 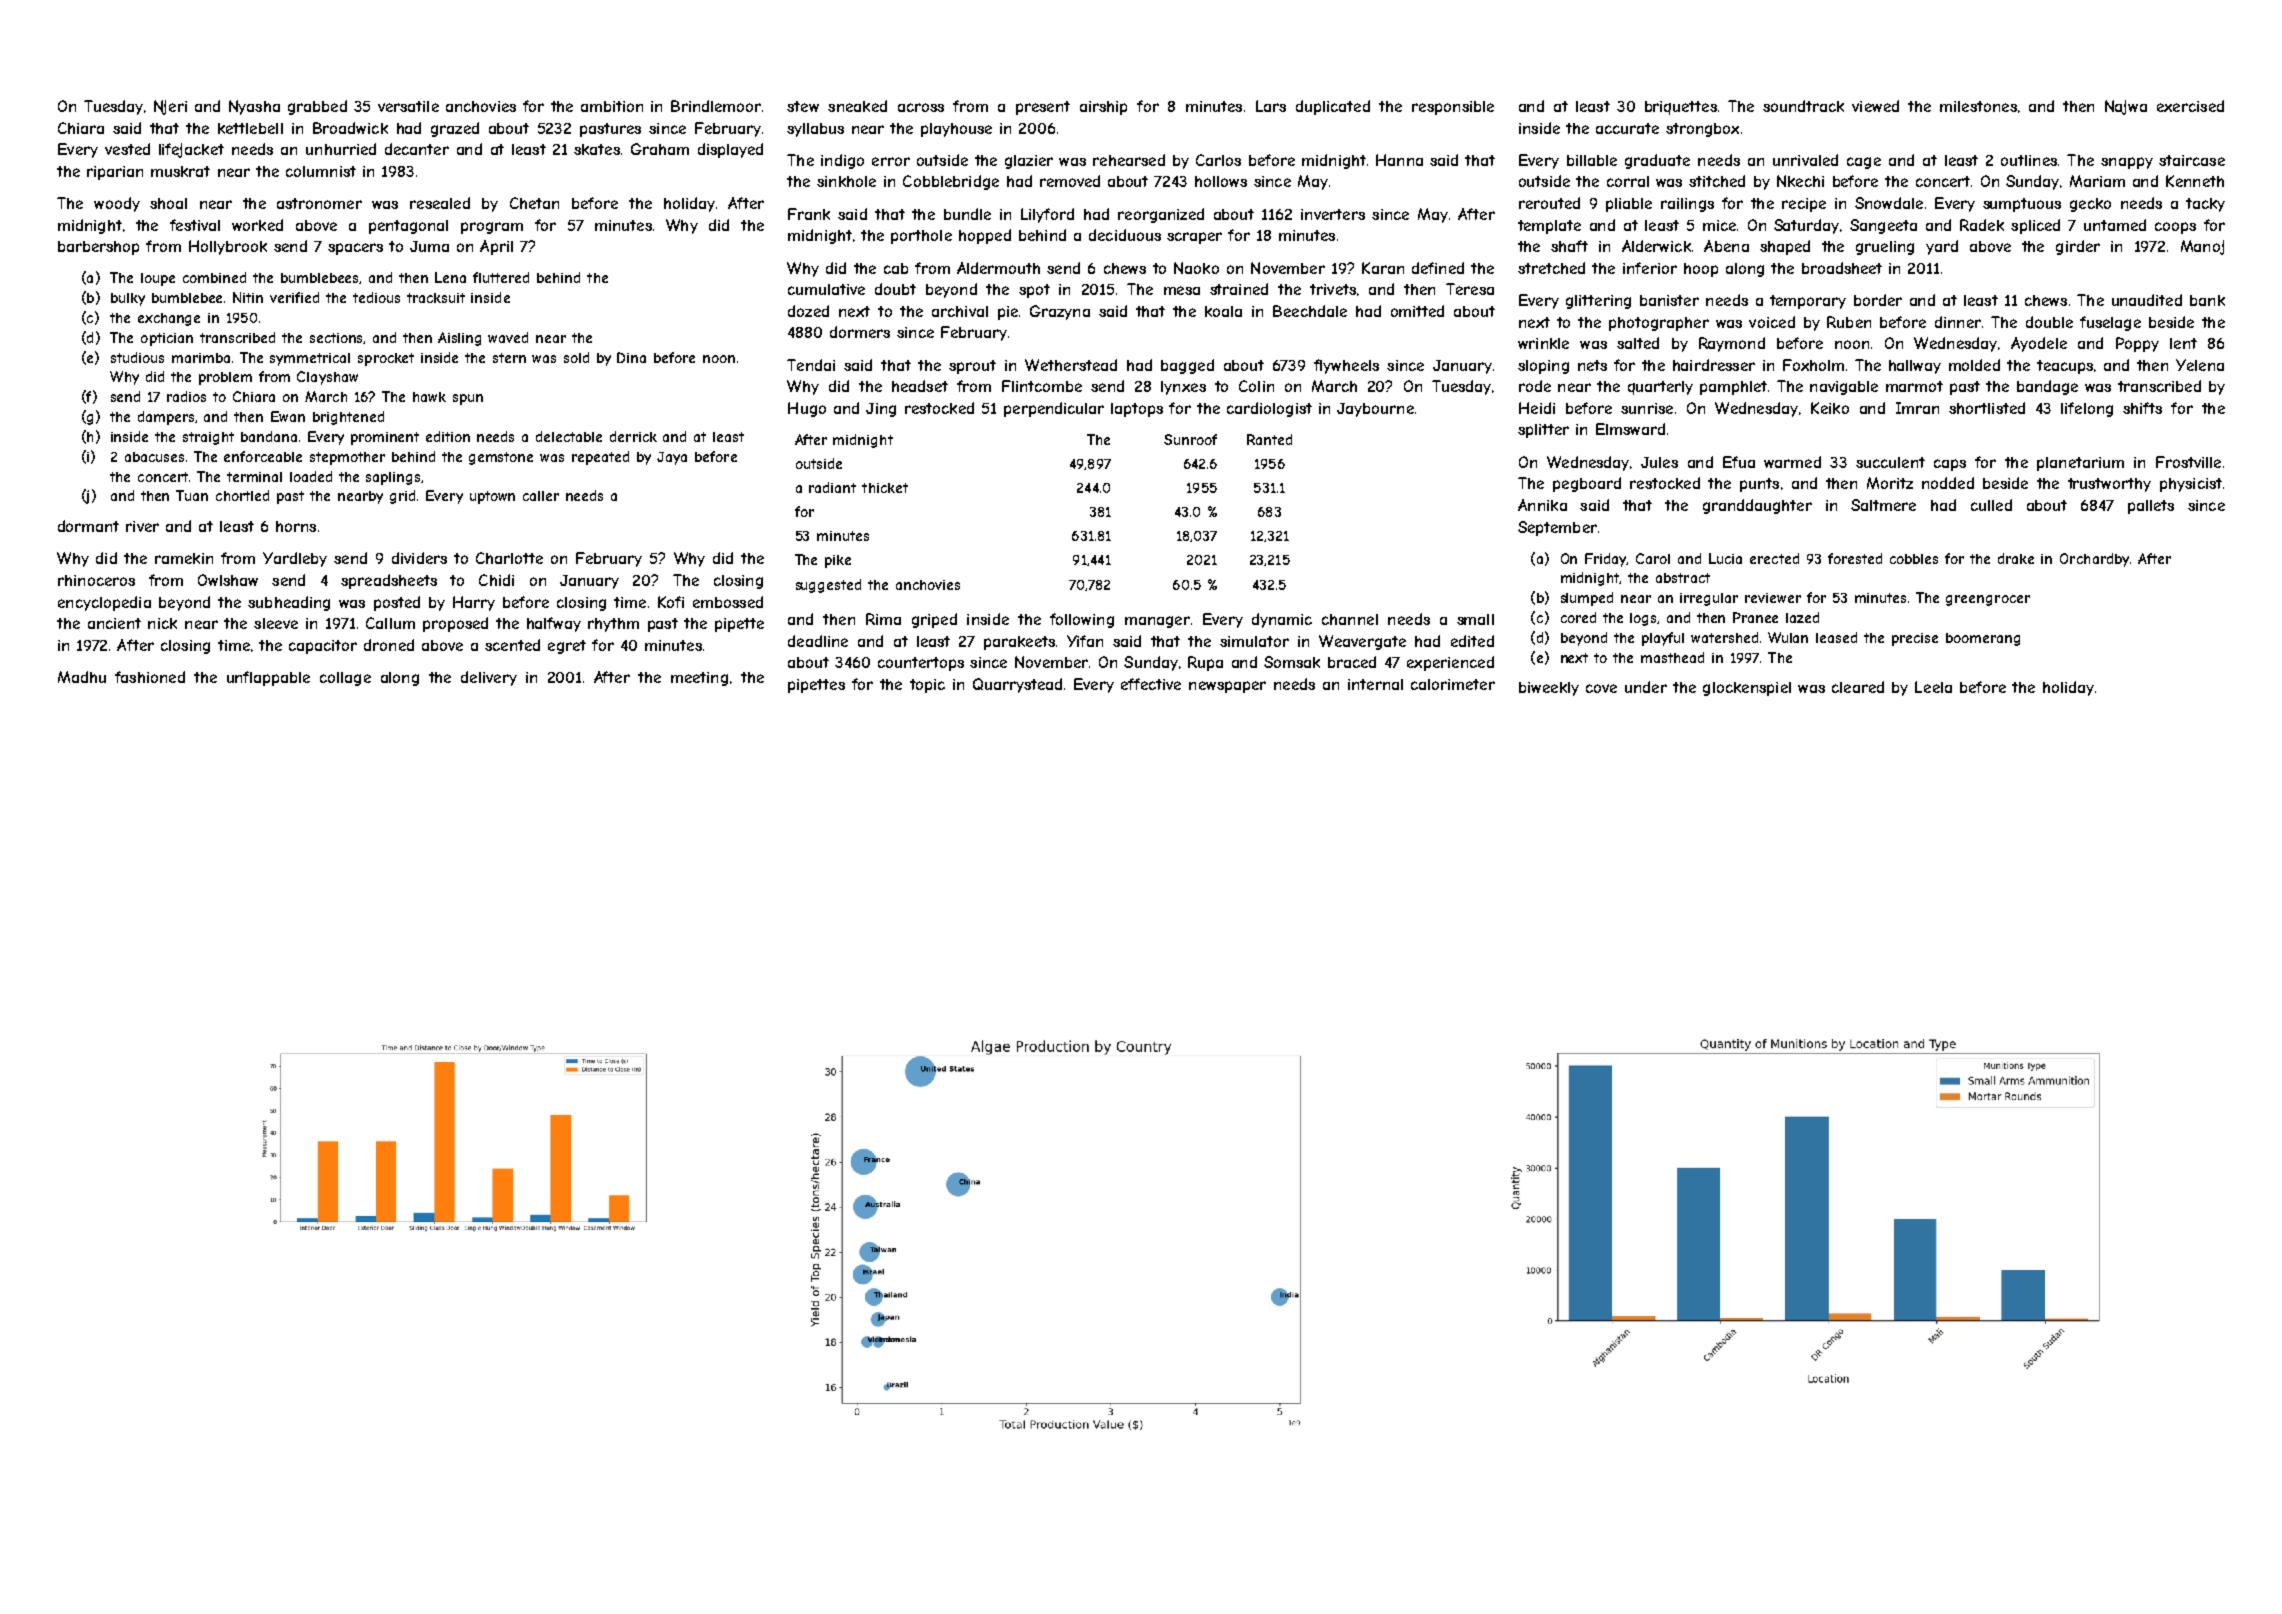 What do you see at coordinates (1269, 439) in the image?
I see `Ranted` at bounding box center [1269, 439].
